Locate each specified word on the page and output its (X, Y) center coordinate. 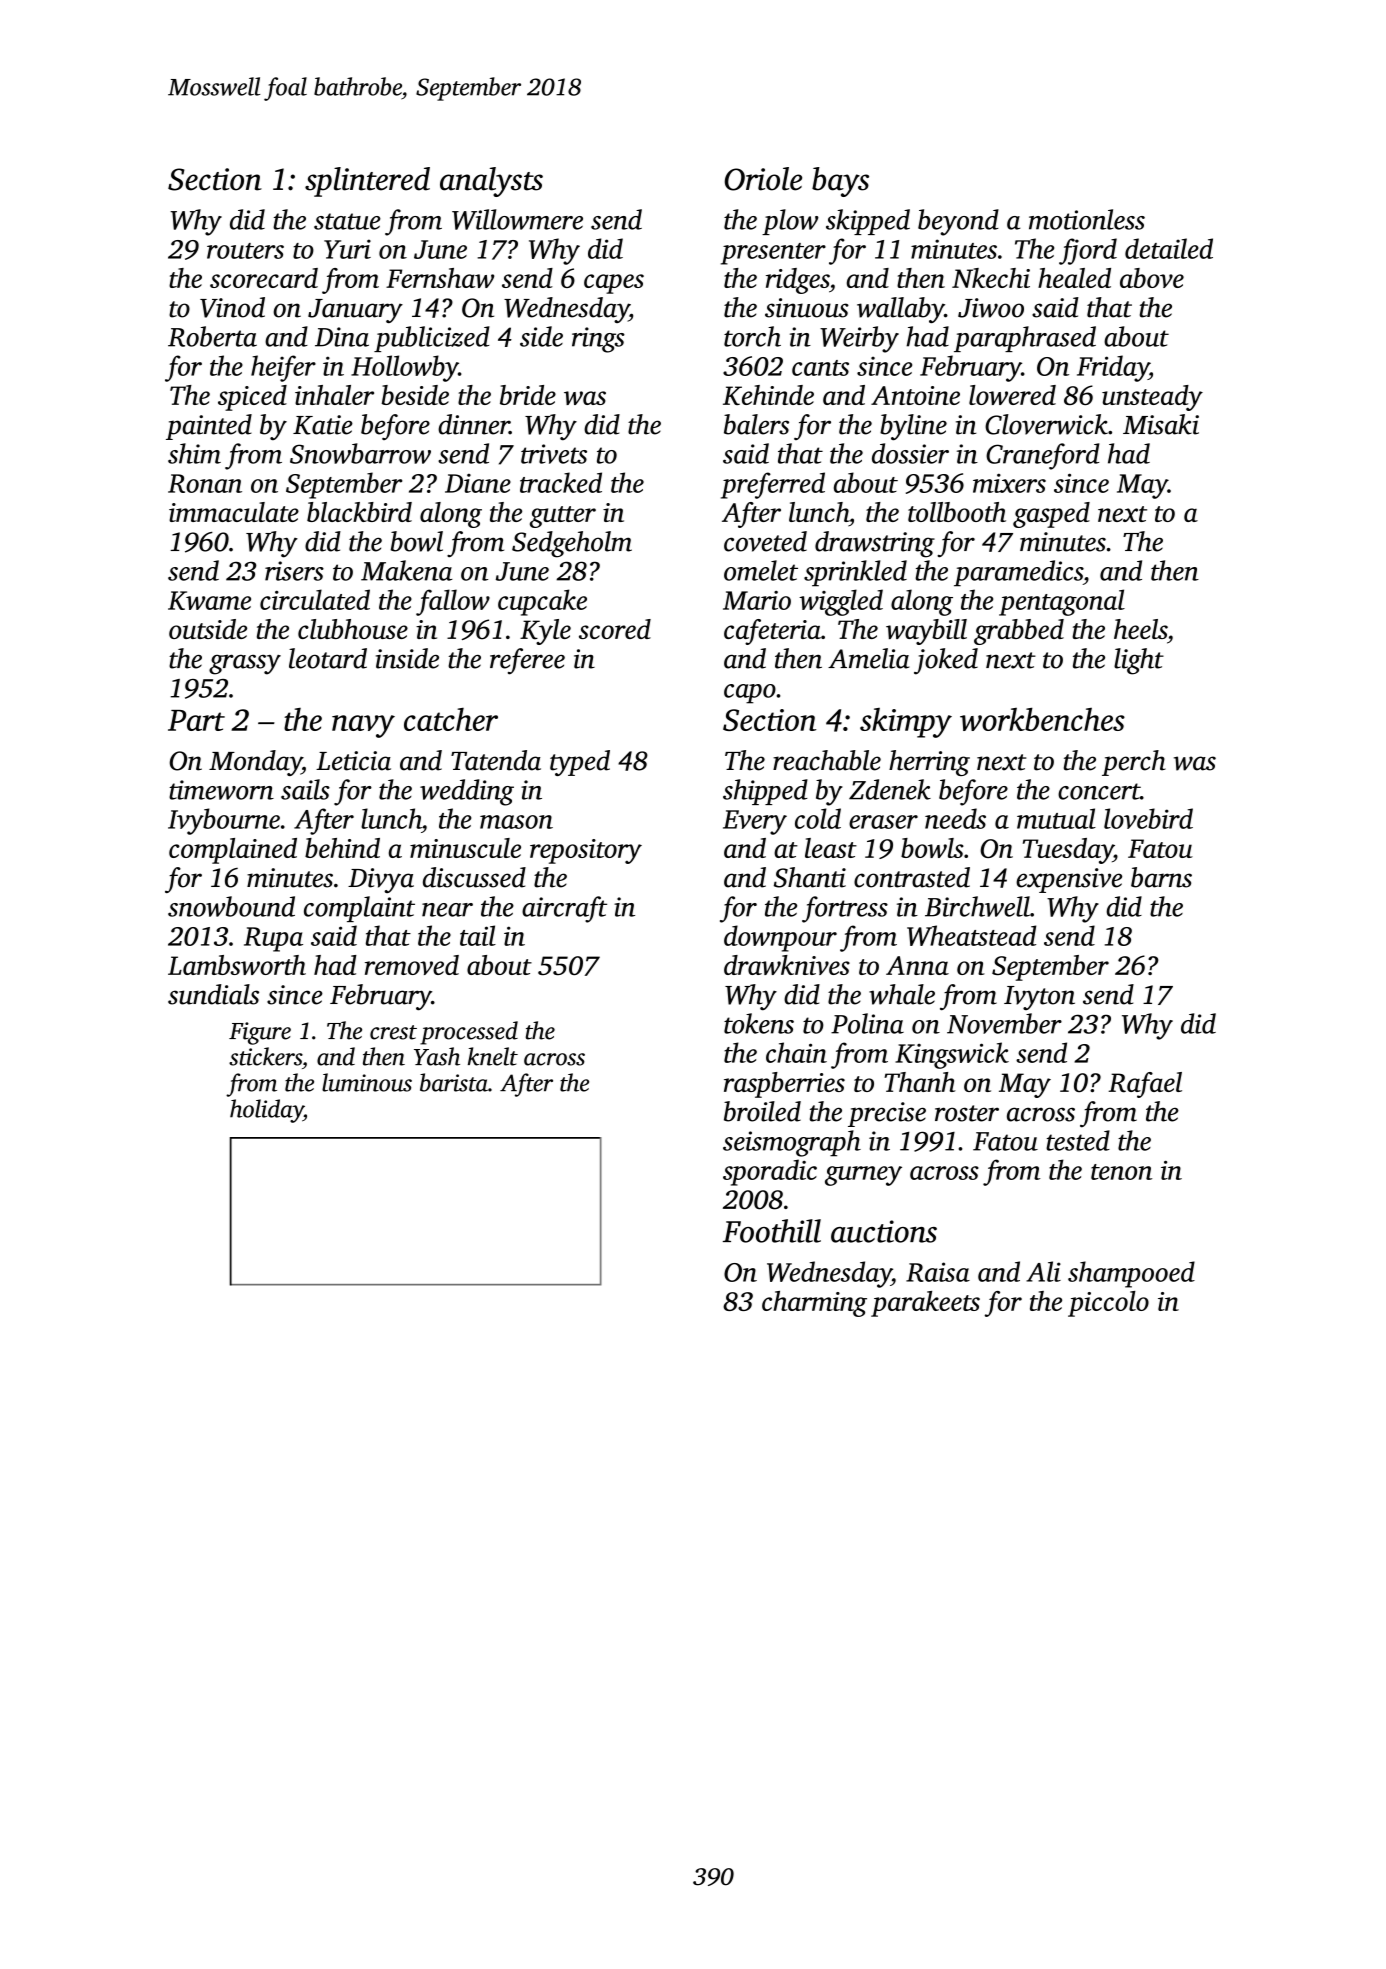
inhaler (334, 395)
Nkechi (991, 278)
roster (967, 1113)
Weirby (859, 339)
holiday (267, 1111)
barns (1161, 877)
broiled (762, 1111)
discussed (474, 877)
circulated (315, 599)
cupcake (542, 602)
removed (412, 965)
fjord (1088, 251)
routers (245, 251)
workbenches (1042, 719)
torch (752, 336)
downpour (780, 938)
